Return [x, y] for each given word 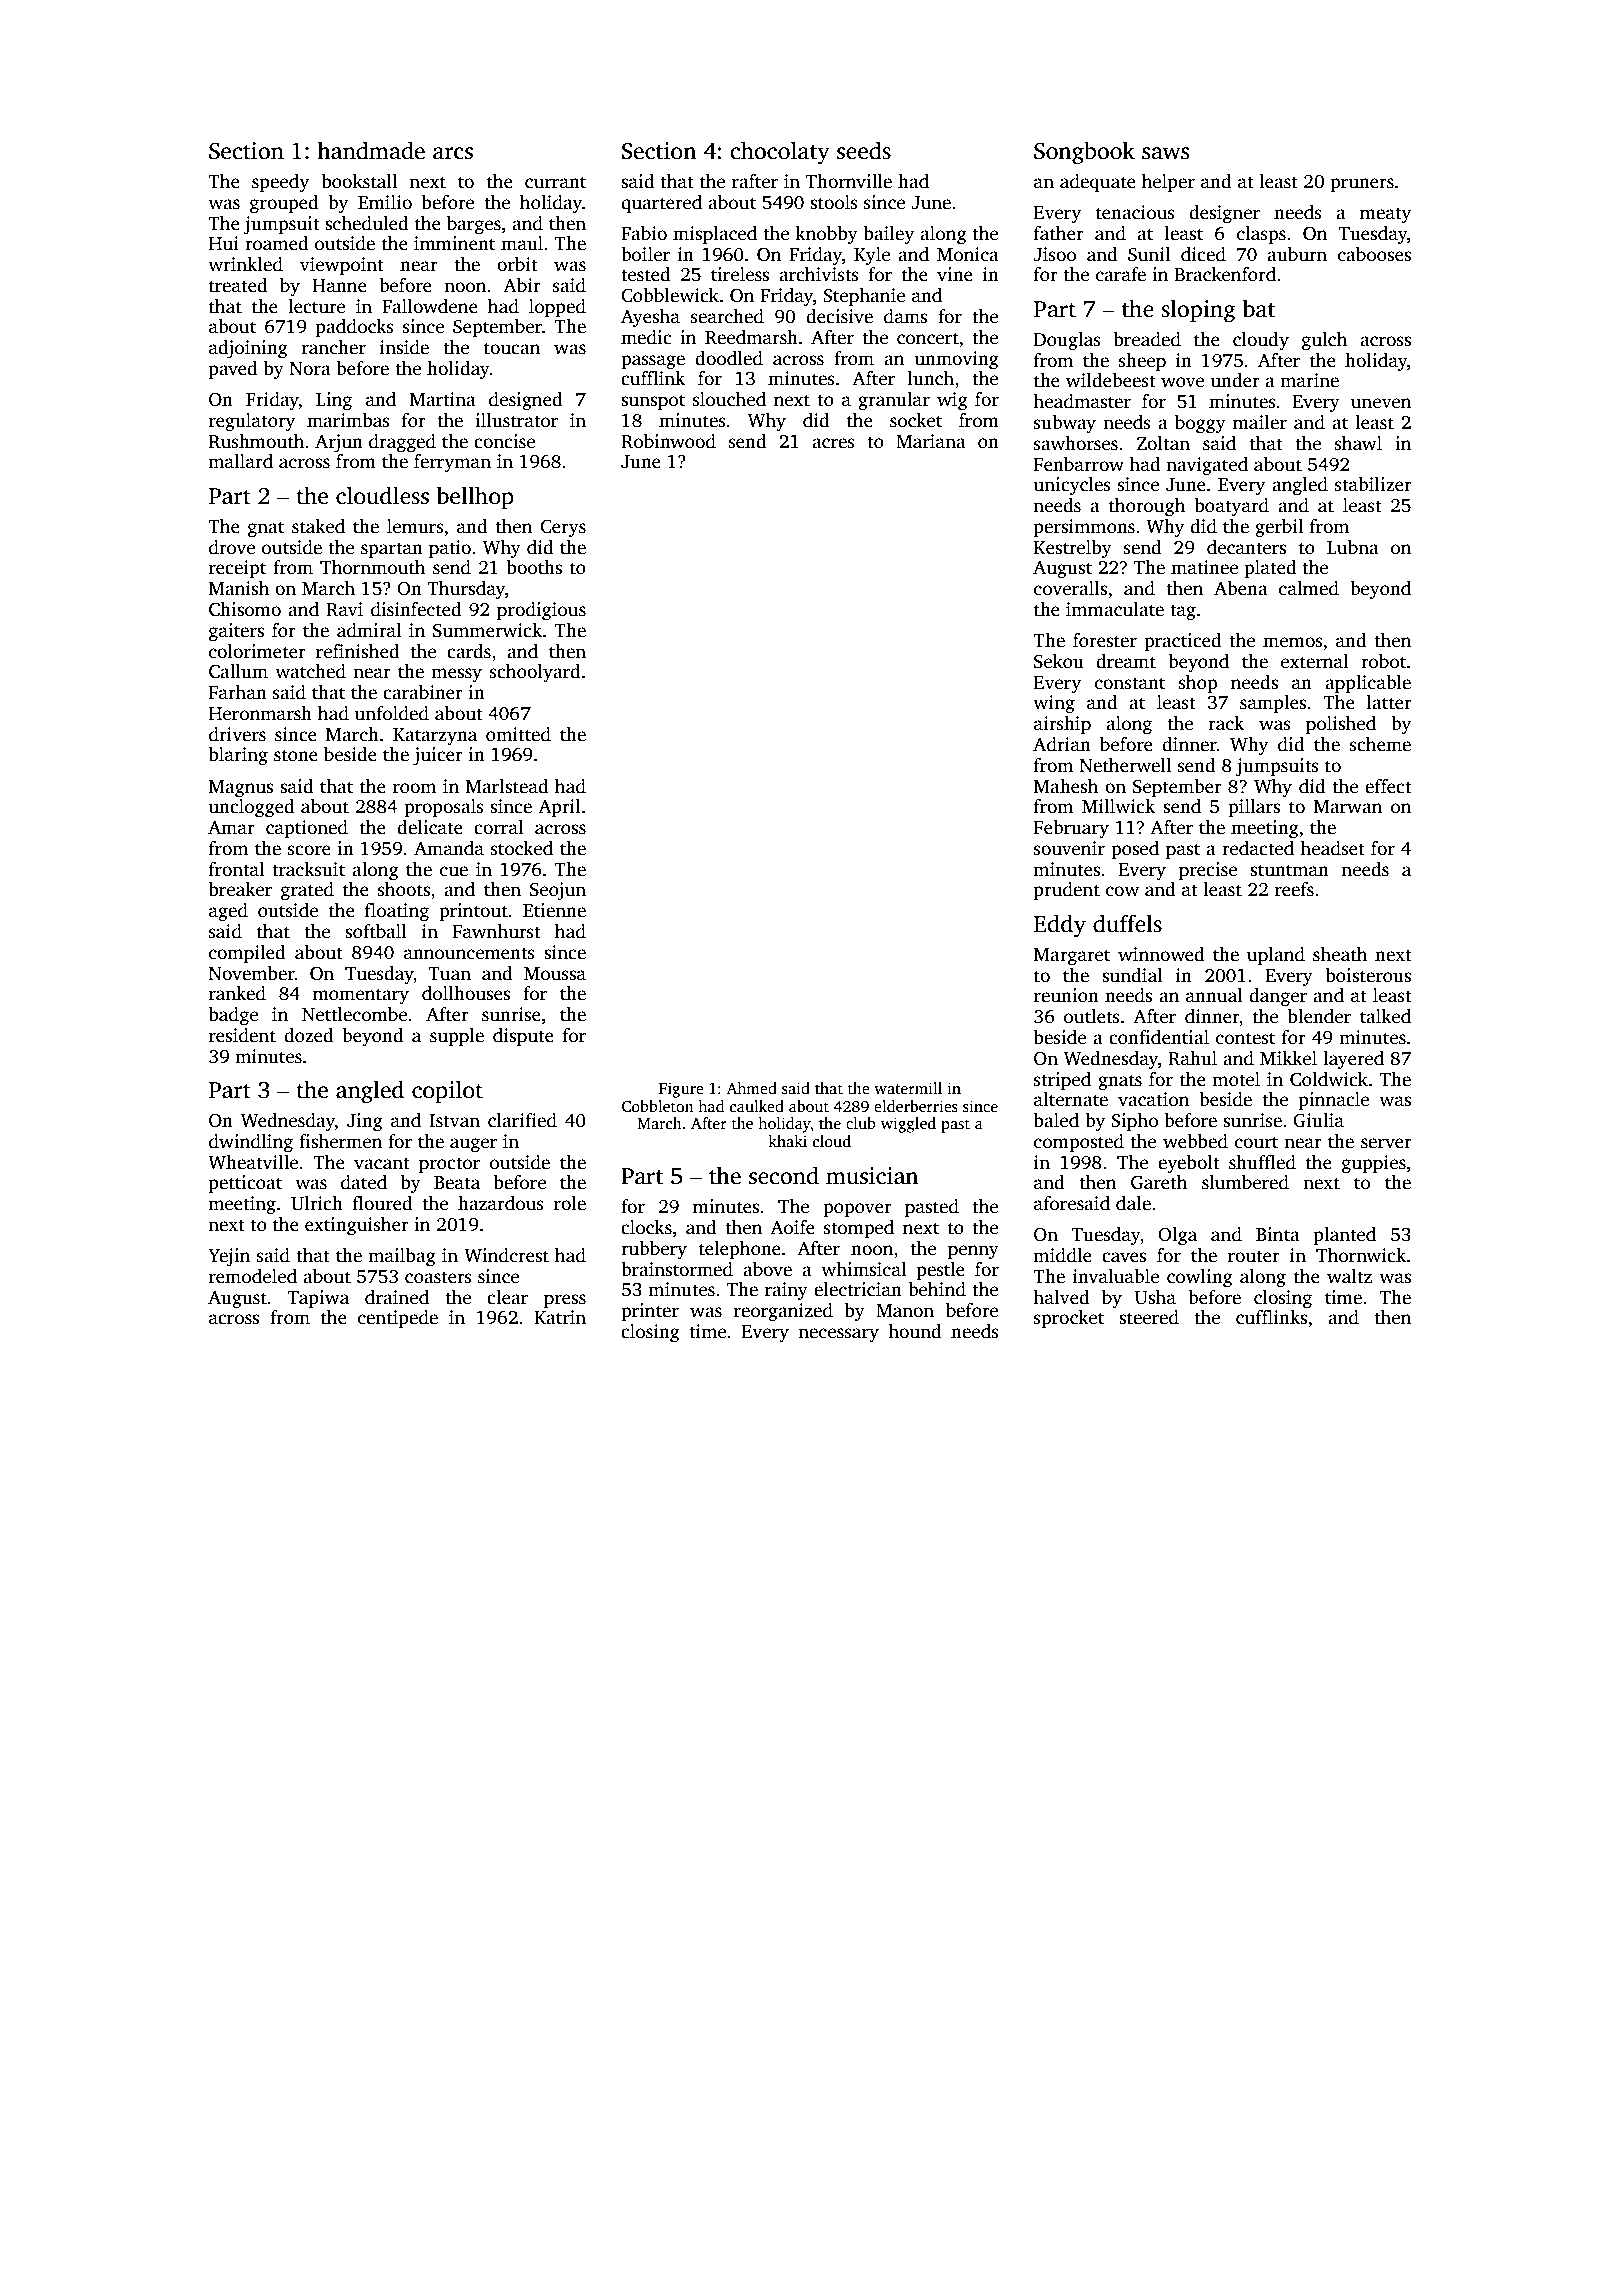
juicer [438, 756]
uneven [1381, 403]
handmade [371, 150]
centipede [398, 1319]
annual [1214, 995]
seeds [864, 150]
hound [915, 1331]
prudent [1067, 891]
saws [1165, 153]
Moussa [555, 974]
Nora [310, 369]
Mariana [931, 441]
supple [457, 1037]
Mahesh [1066, 786]
